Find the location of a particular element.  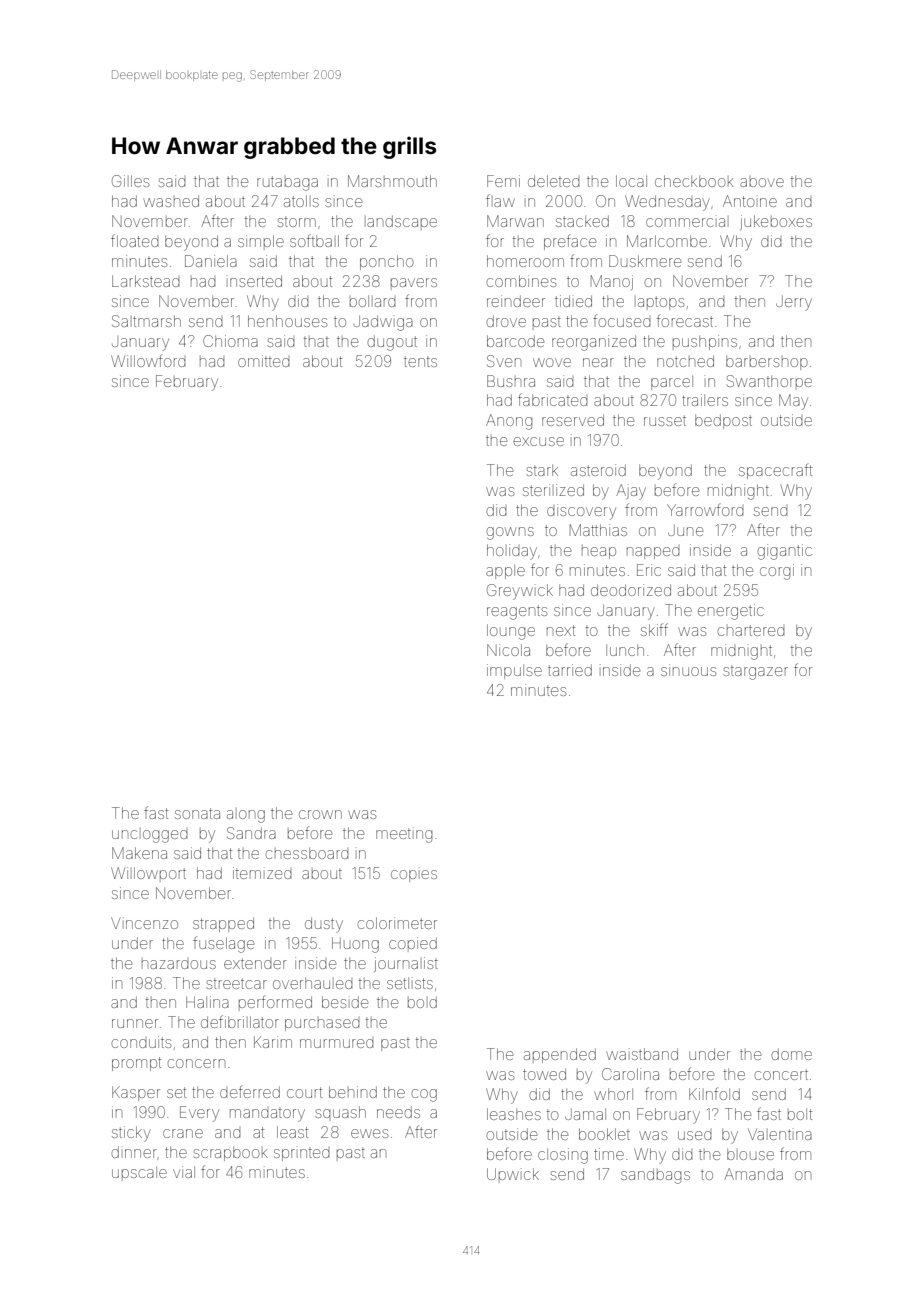

energetic is located at coordinates (731, 612).
